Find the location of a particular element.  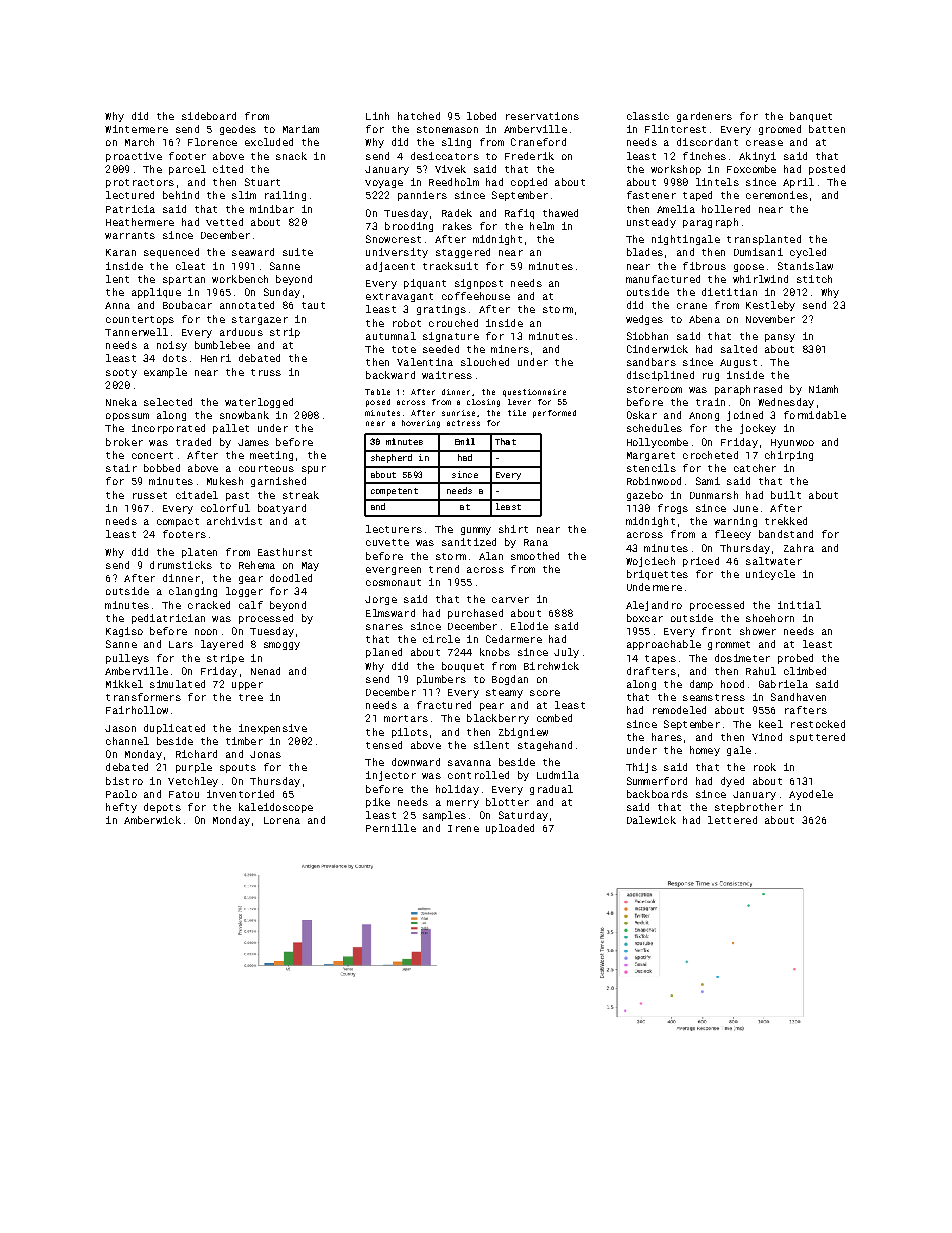

meeting is located at coordinates (271, 456).
